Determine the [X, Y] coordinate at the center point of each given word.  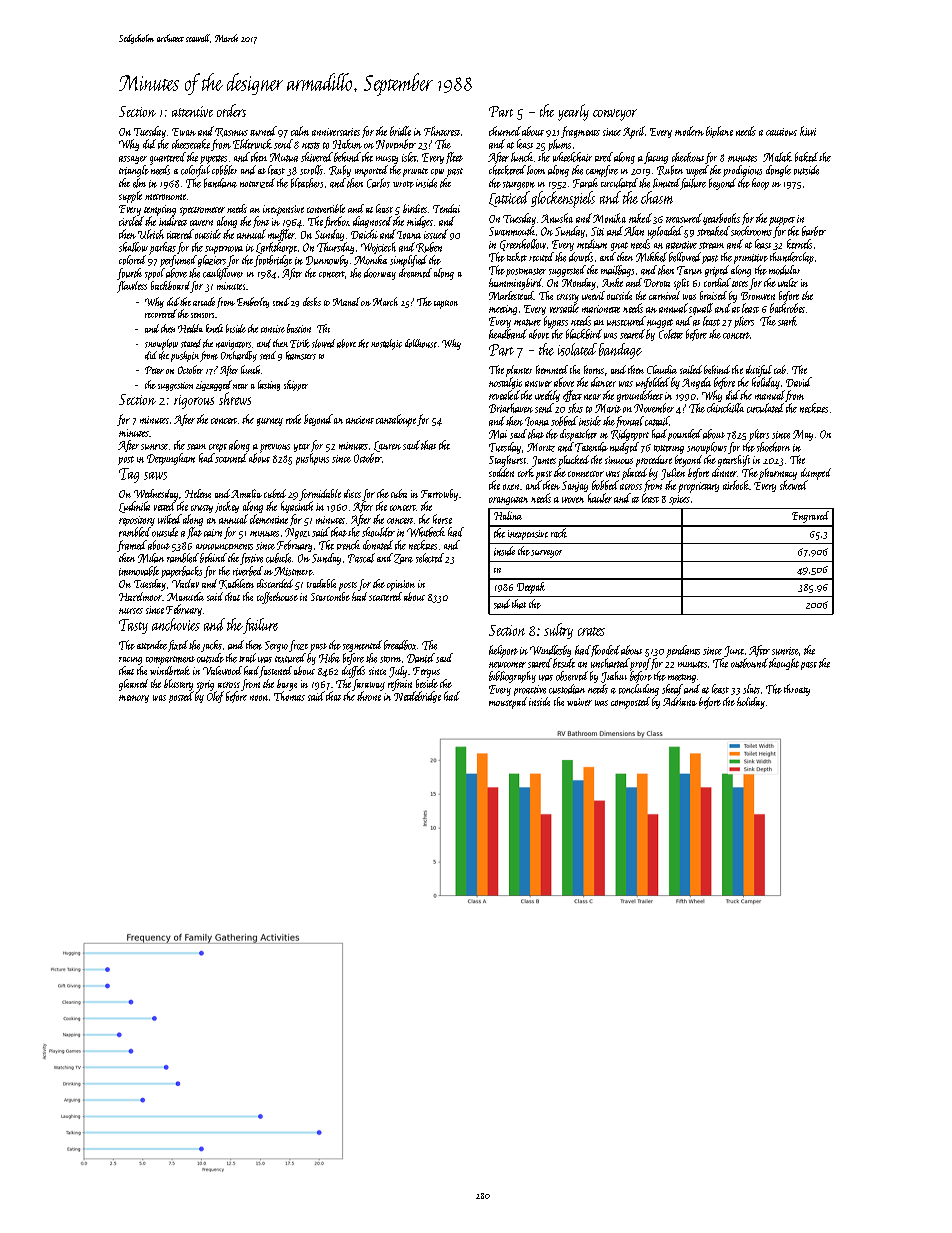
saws [155, 476]
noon [259, 698]
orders [231, 110]
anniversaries [336, 132]
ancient [360, 420]
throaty [797, 690]
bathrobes [787, 308]
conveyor [615, 115]
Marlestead [511, 295]
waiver [579, 702]
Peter [154, 370]
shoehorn [773, 447]
